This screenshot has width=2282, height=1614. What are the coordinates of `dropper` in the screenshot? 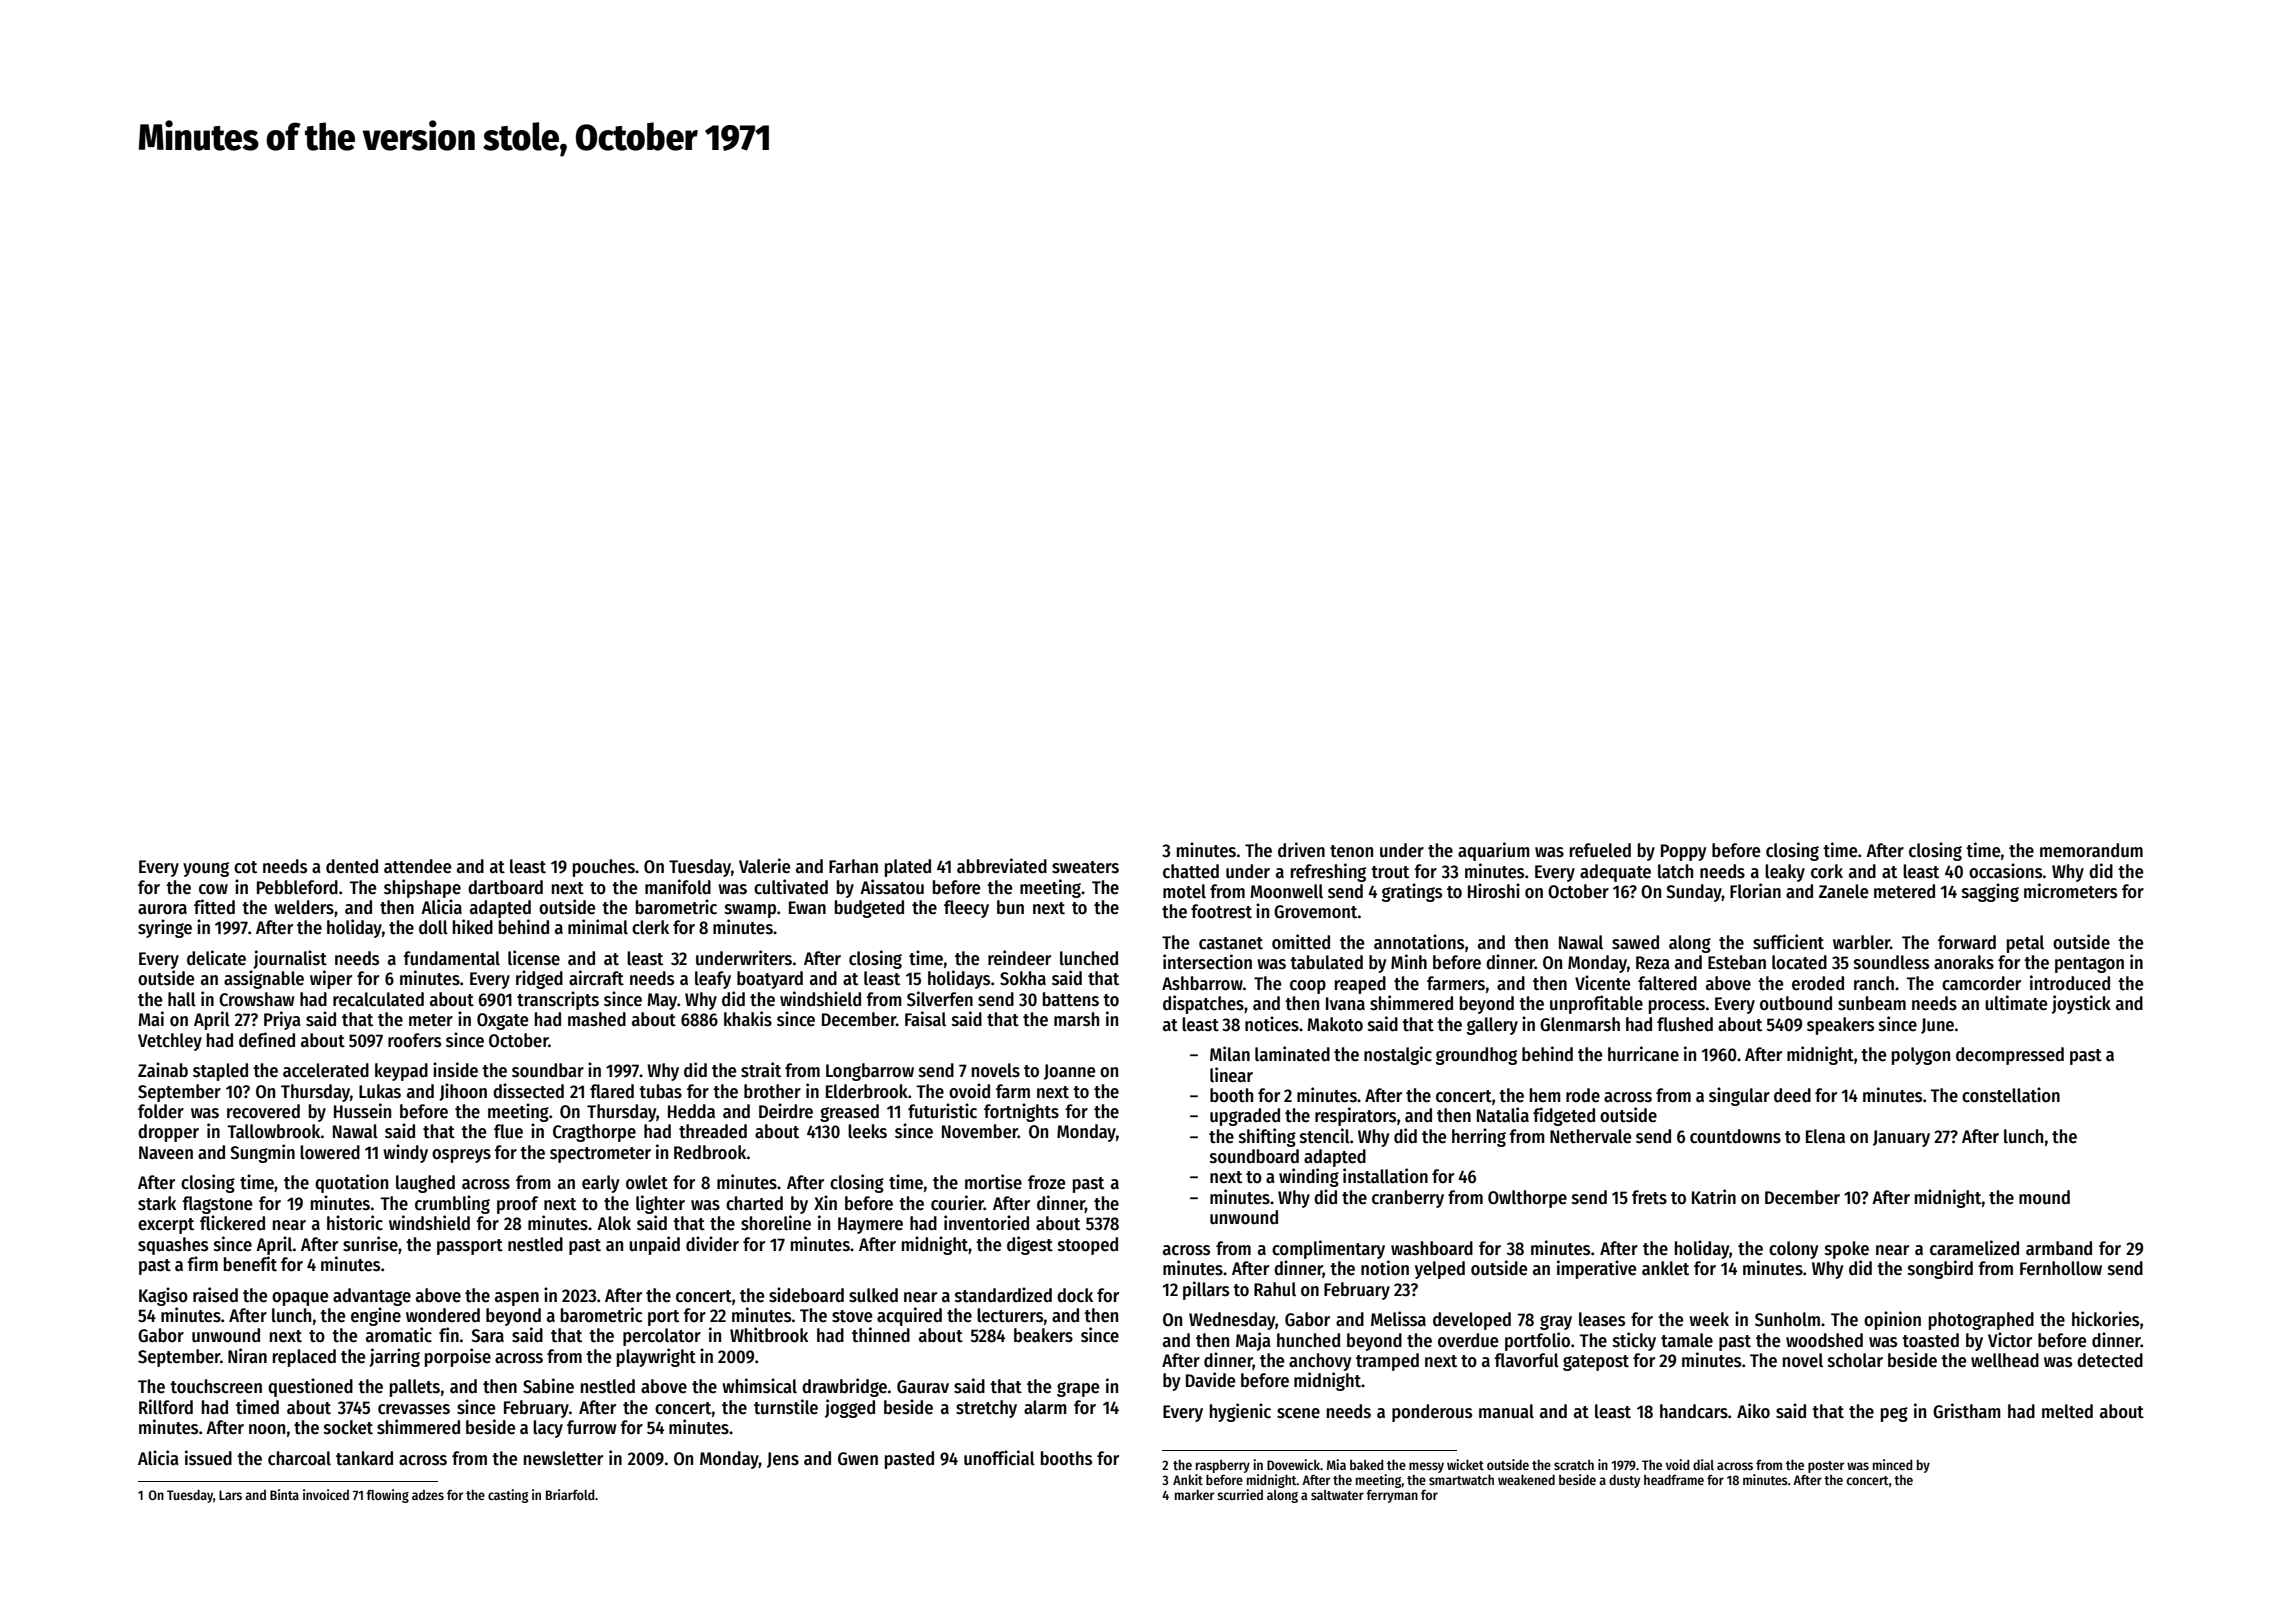 It's located at (168, 1133).
